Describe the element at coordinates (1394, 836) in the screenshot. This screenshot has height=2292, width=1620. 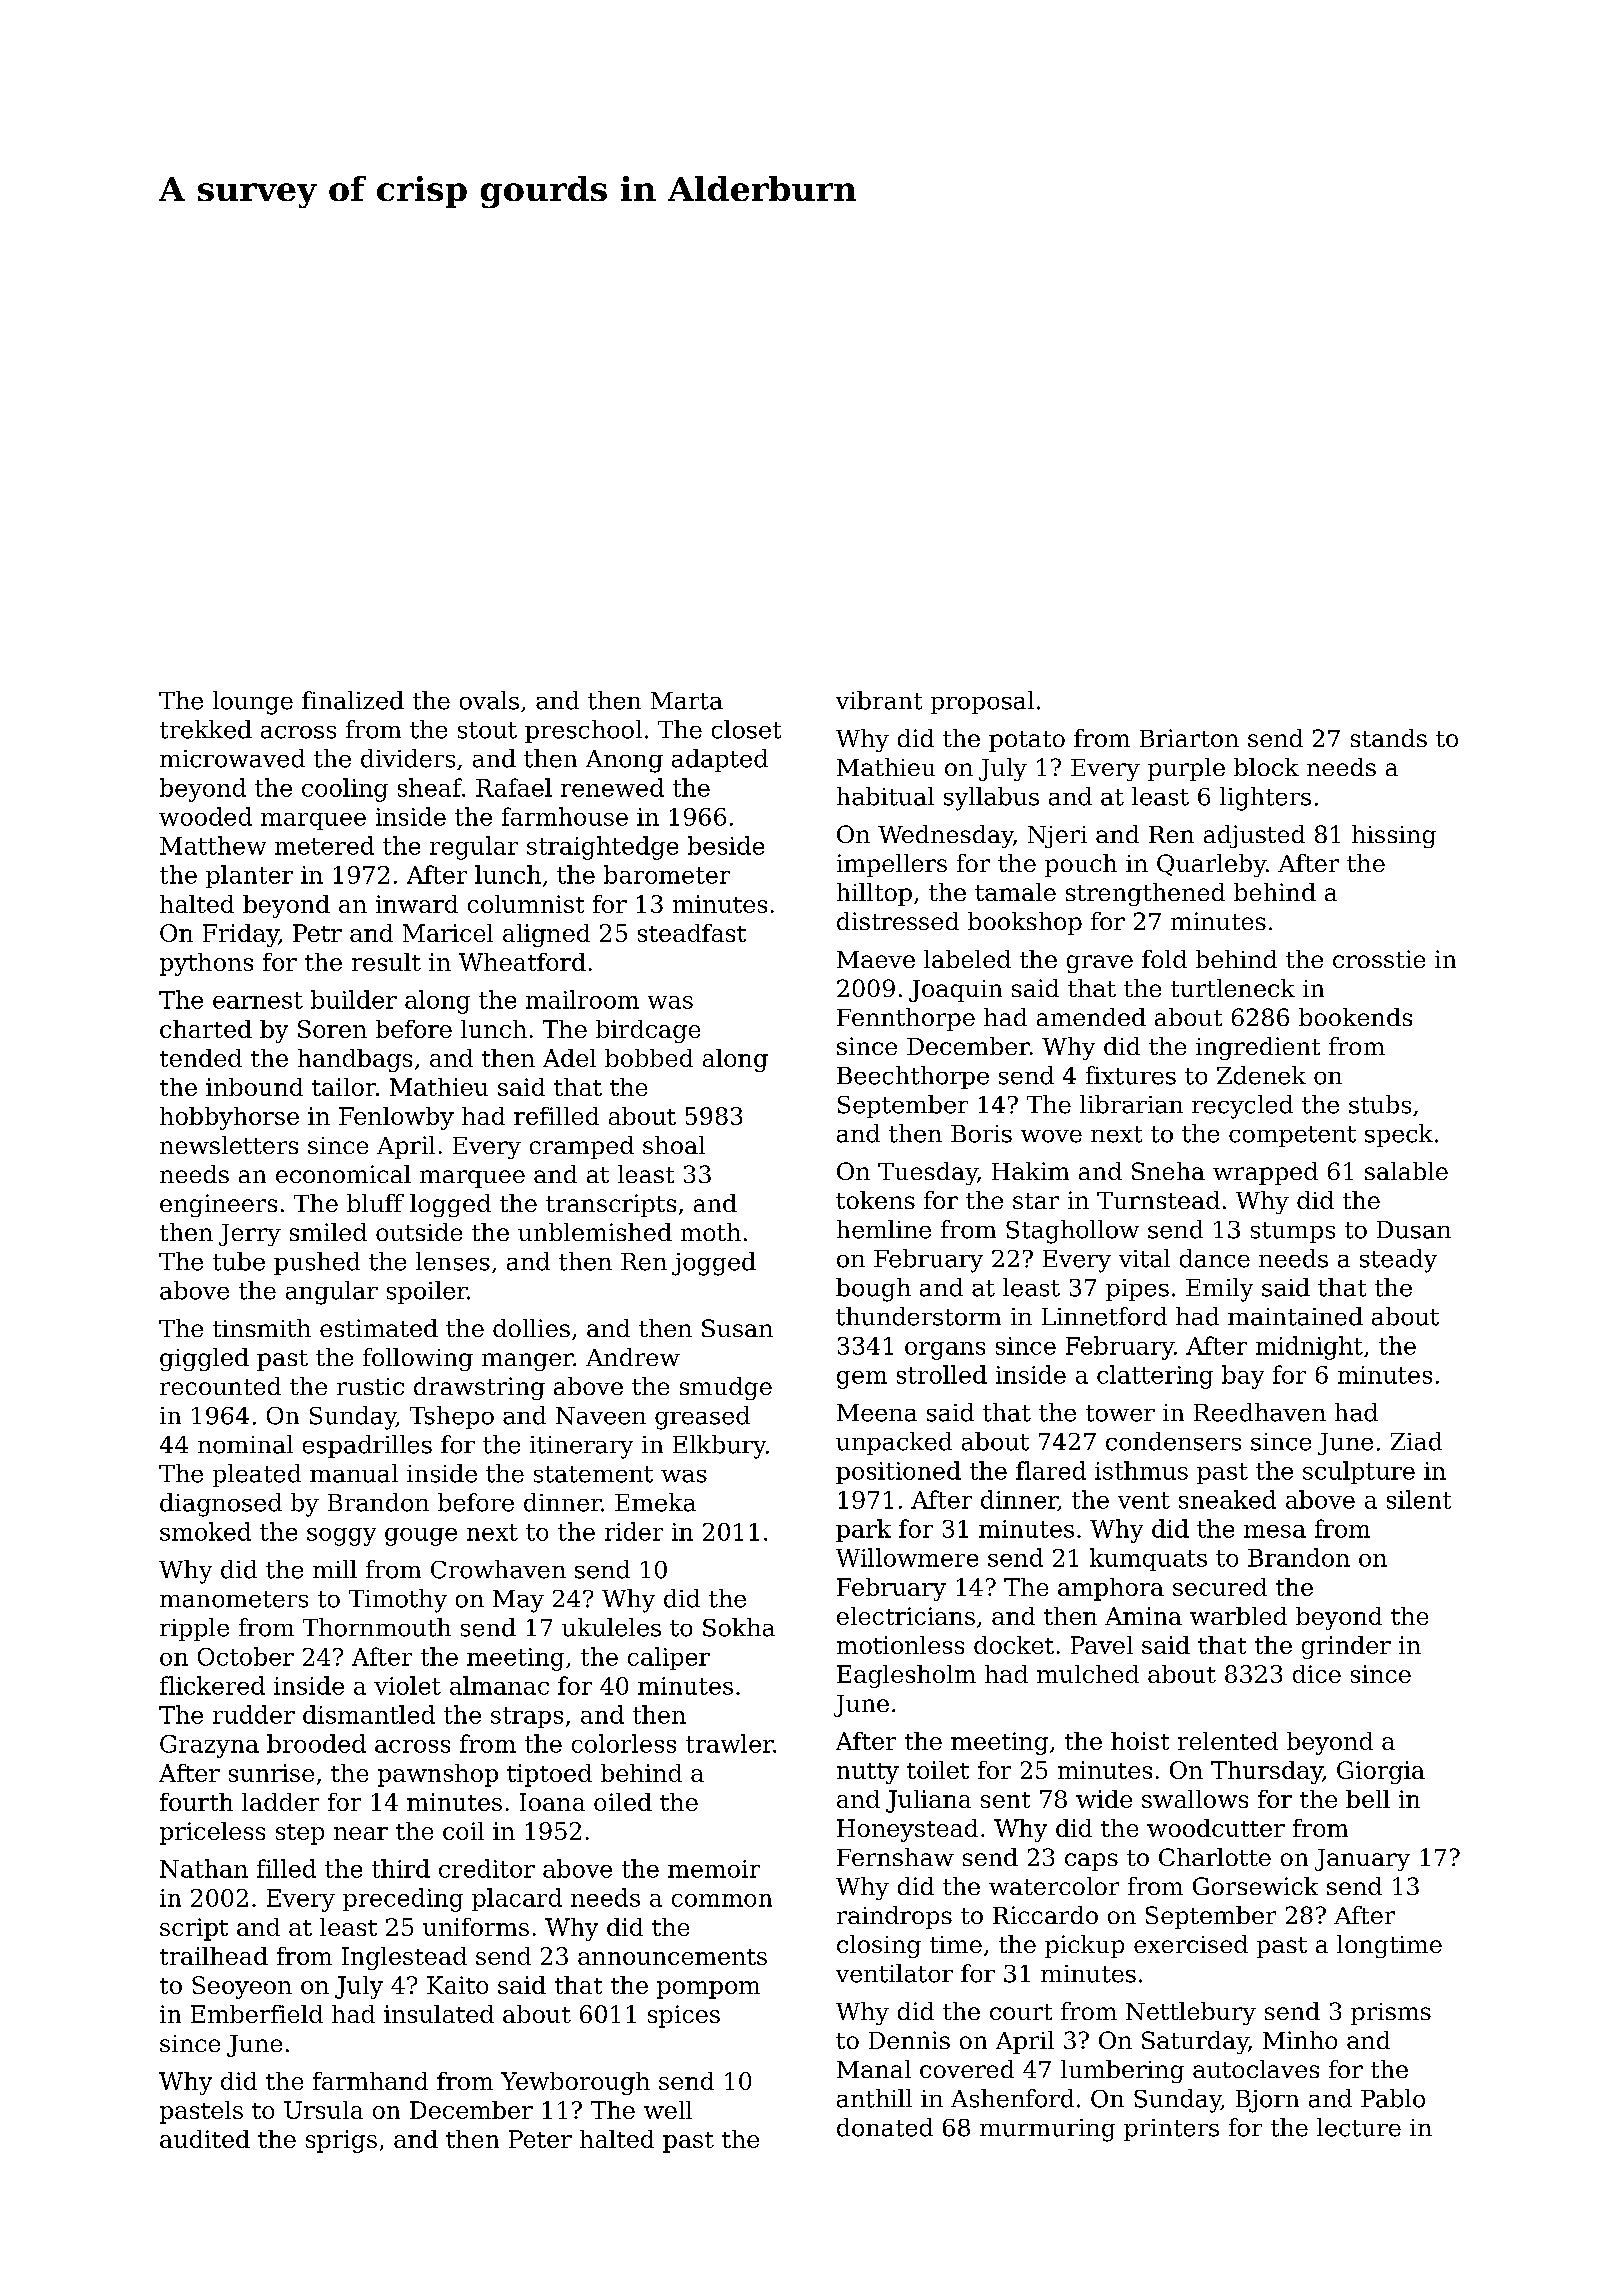
I see `hissing` at that location.
